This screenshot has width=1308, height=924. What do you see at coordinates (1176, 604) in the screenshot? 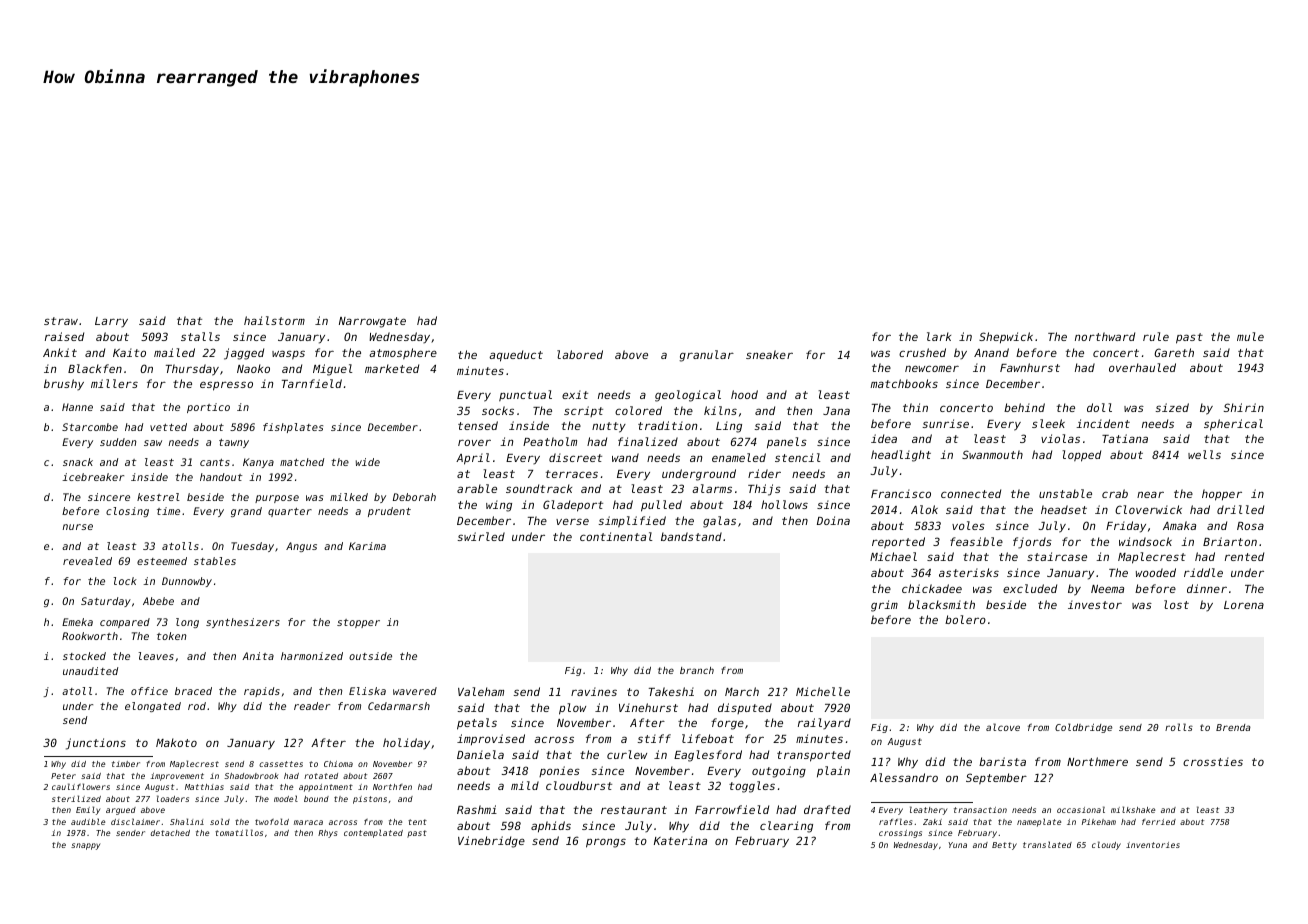
I see `lost` at bounding box center [1176, 604].
